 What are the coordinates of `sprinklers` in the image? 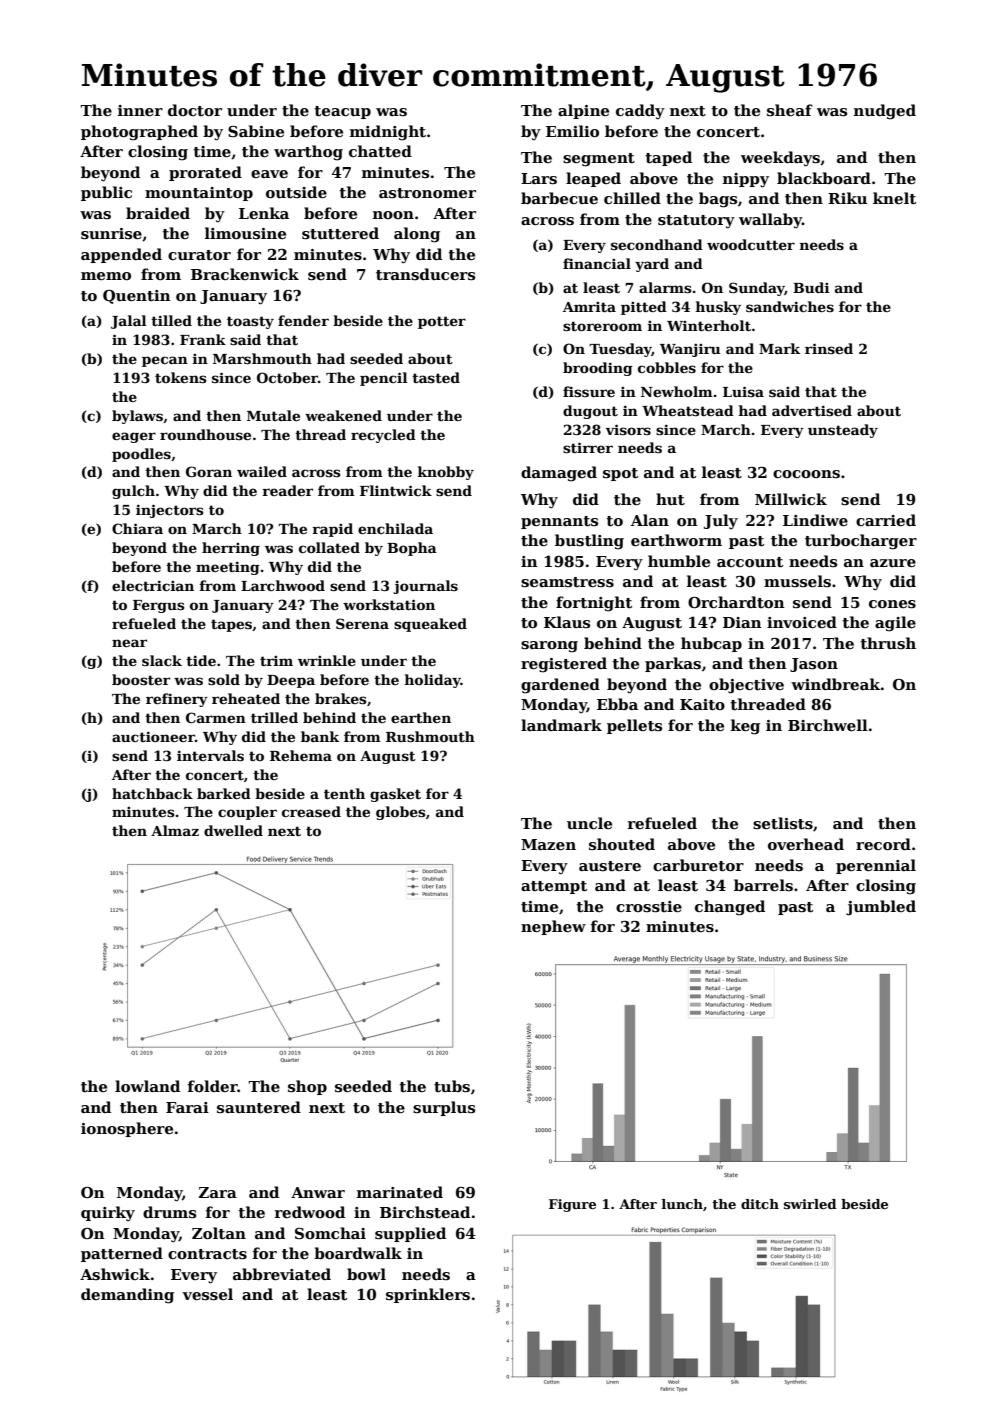 It's located at (428, 1295).
